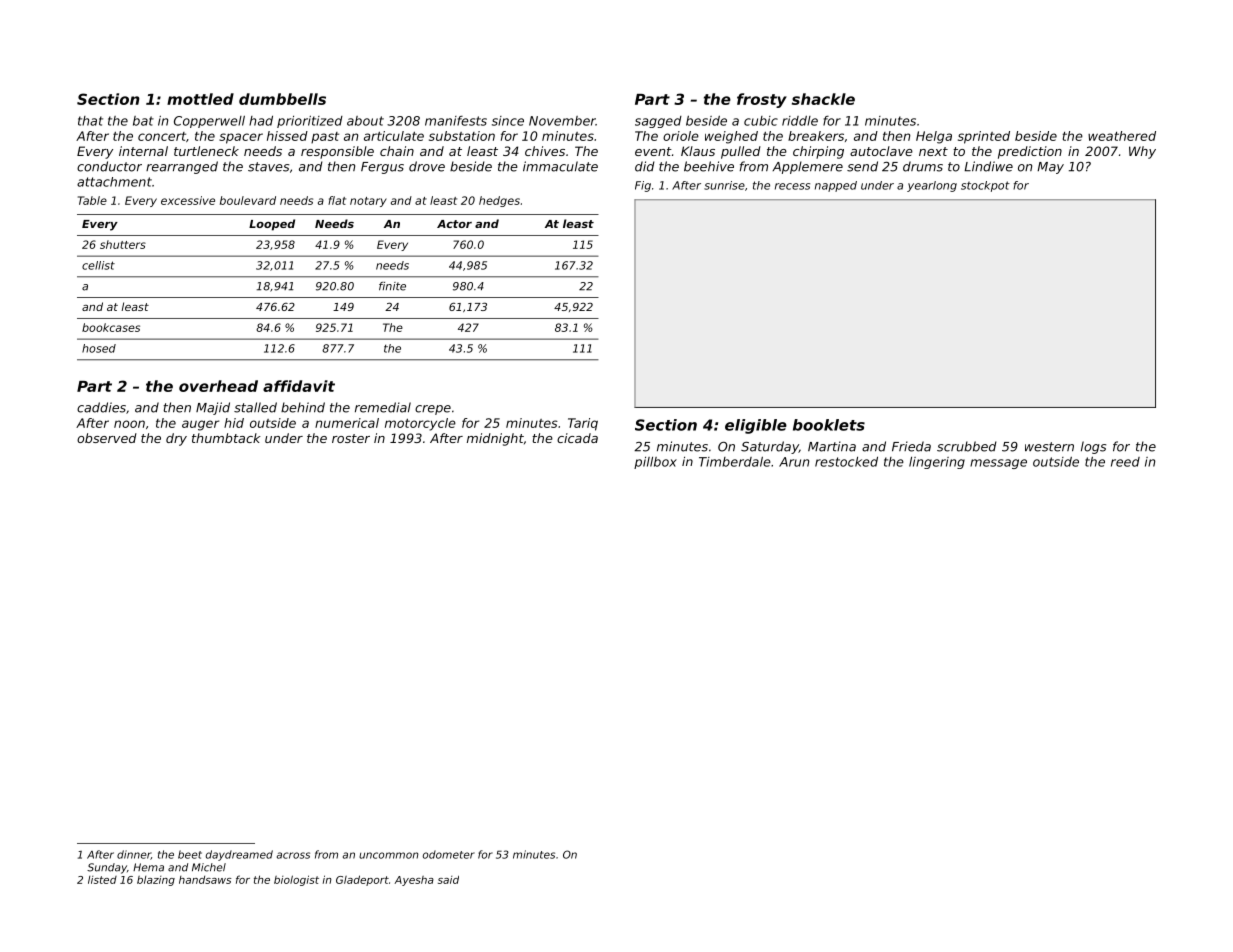 The height and width of the screenshot is (952, 1233). What do you see at coordinates (643, 186) in the screenshot?
I see `Fig` at bounding box center [643, 186].
